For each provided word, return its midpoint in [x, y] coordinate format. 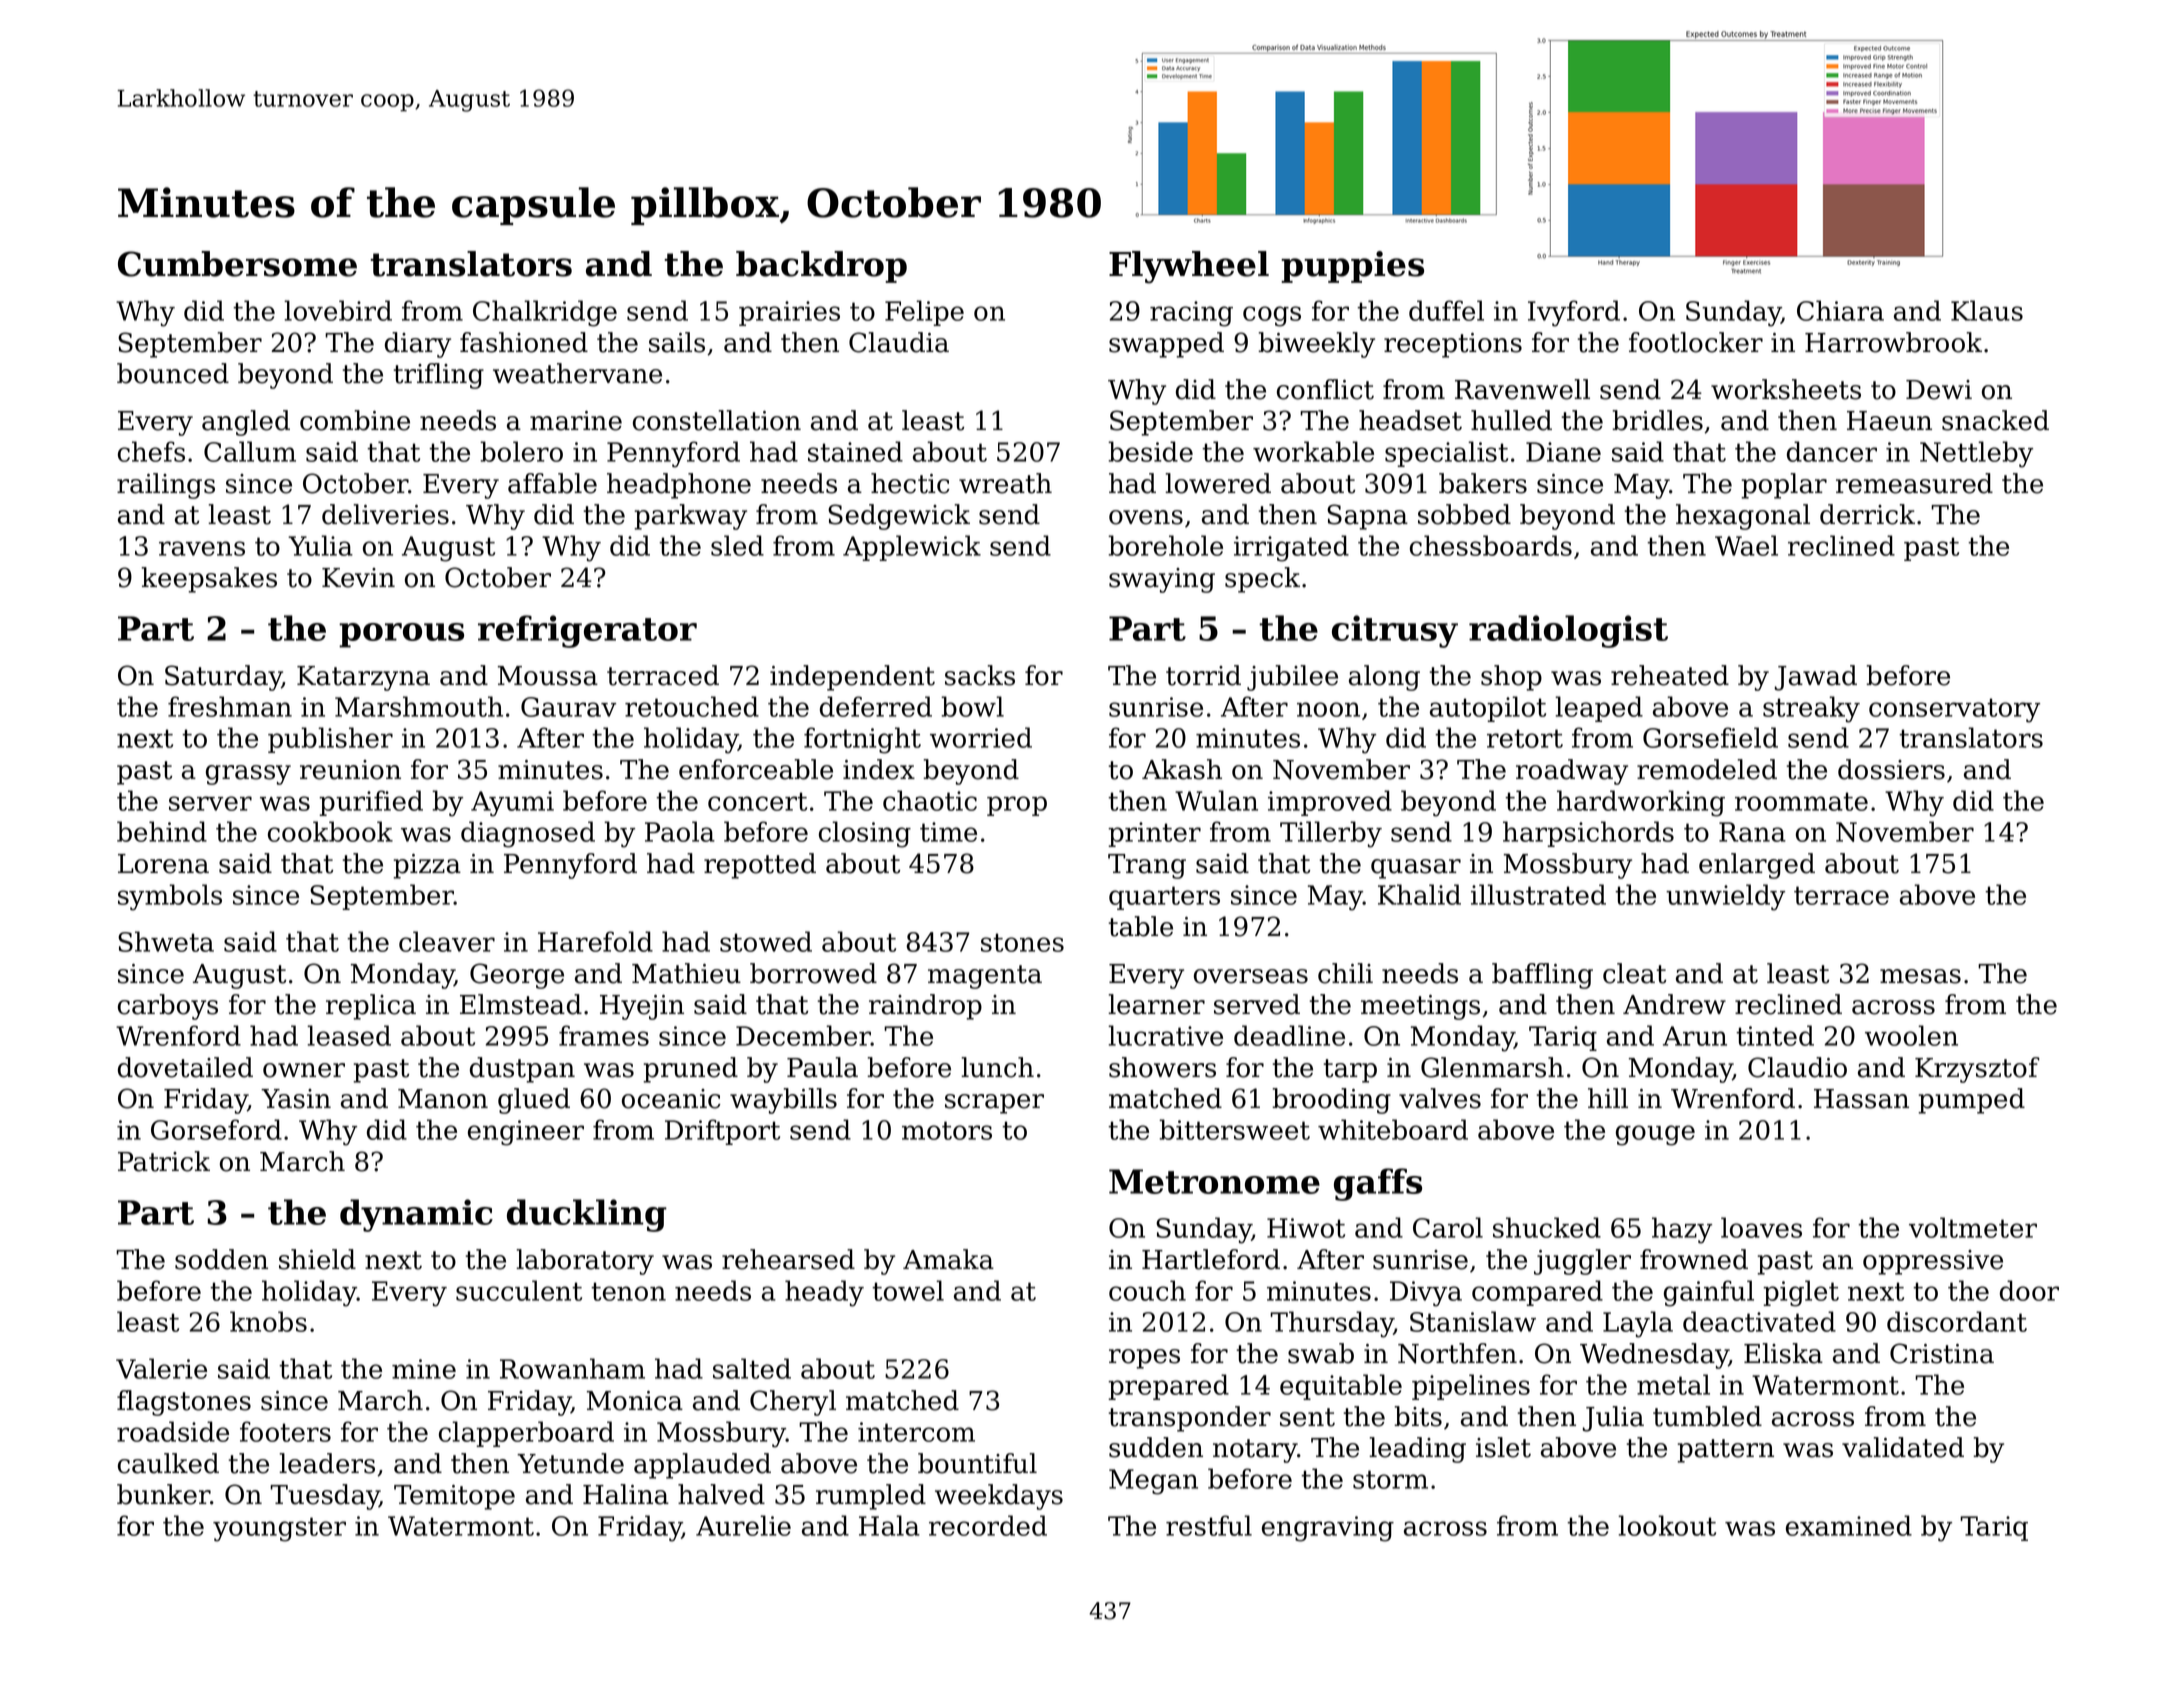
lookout [1667, 1525]
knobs [268, 1321]
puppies [1352, 267]
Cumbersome [237, 264]
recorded [988, 1525]
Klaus [1987, 310]
